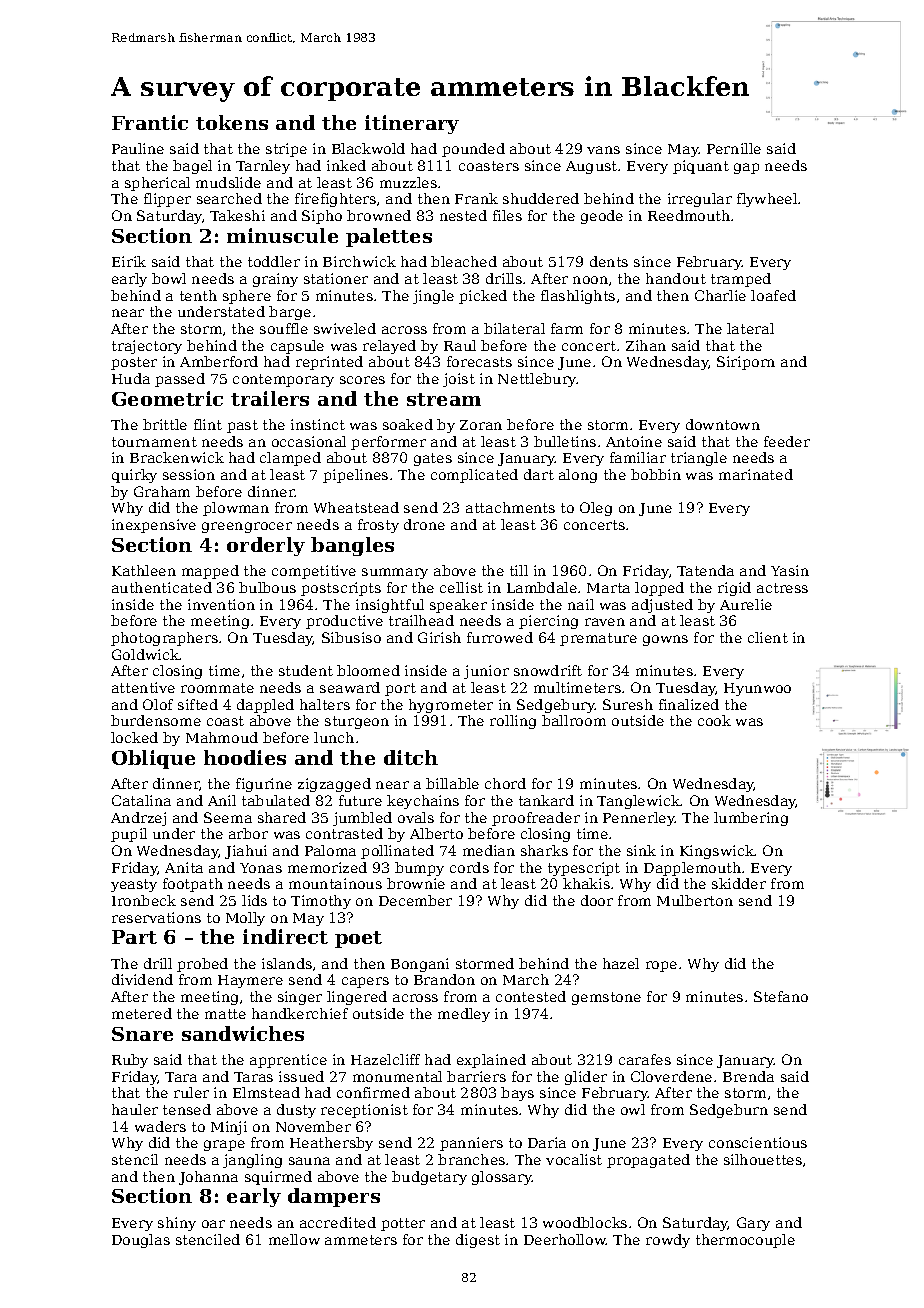 Image resolution: width=924 pixels, height=1308 pixels. What do you see at coordinates (734, 148) in the screenshot?
I see `Pernille` at bounding box center [734, 148].
